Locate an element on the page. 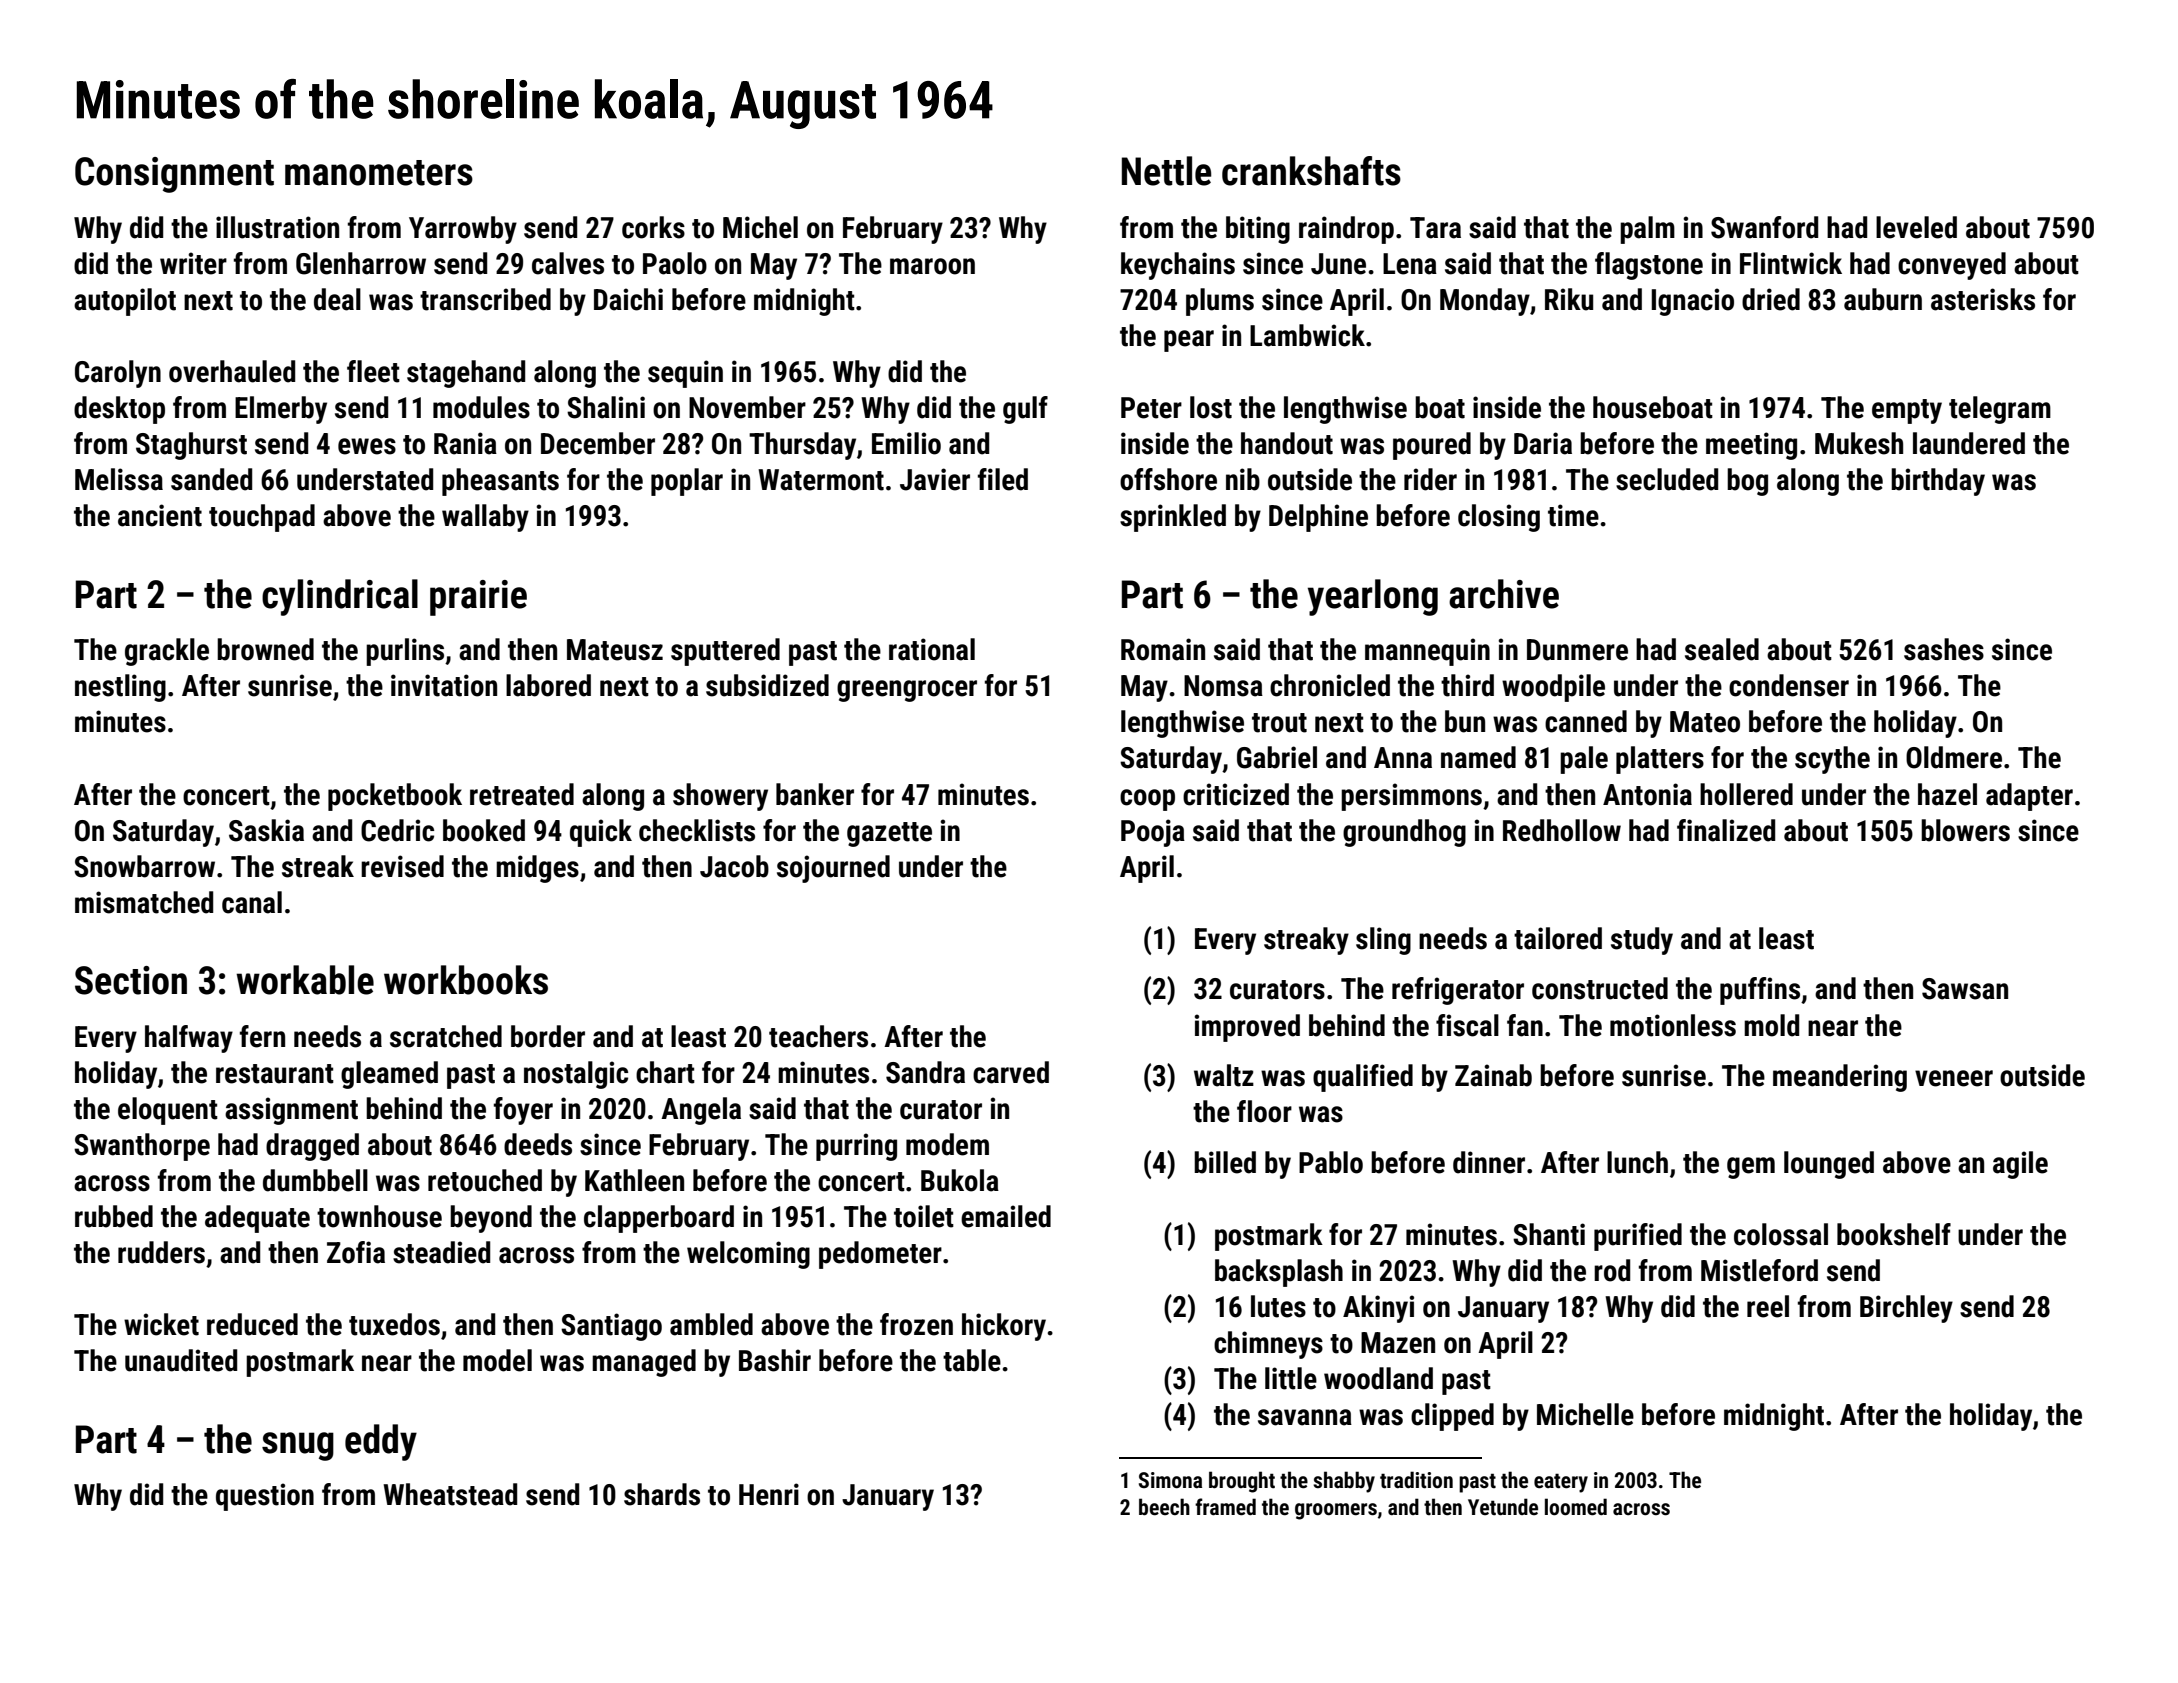 This image has width=2178, height=1683. question is located at coordinates (265, 1497).
